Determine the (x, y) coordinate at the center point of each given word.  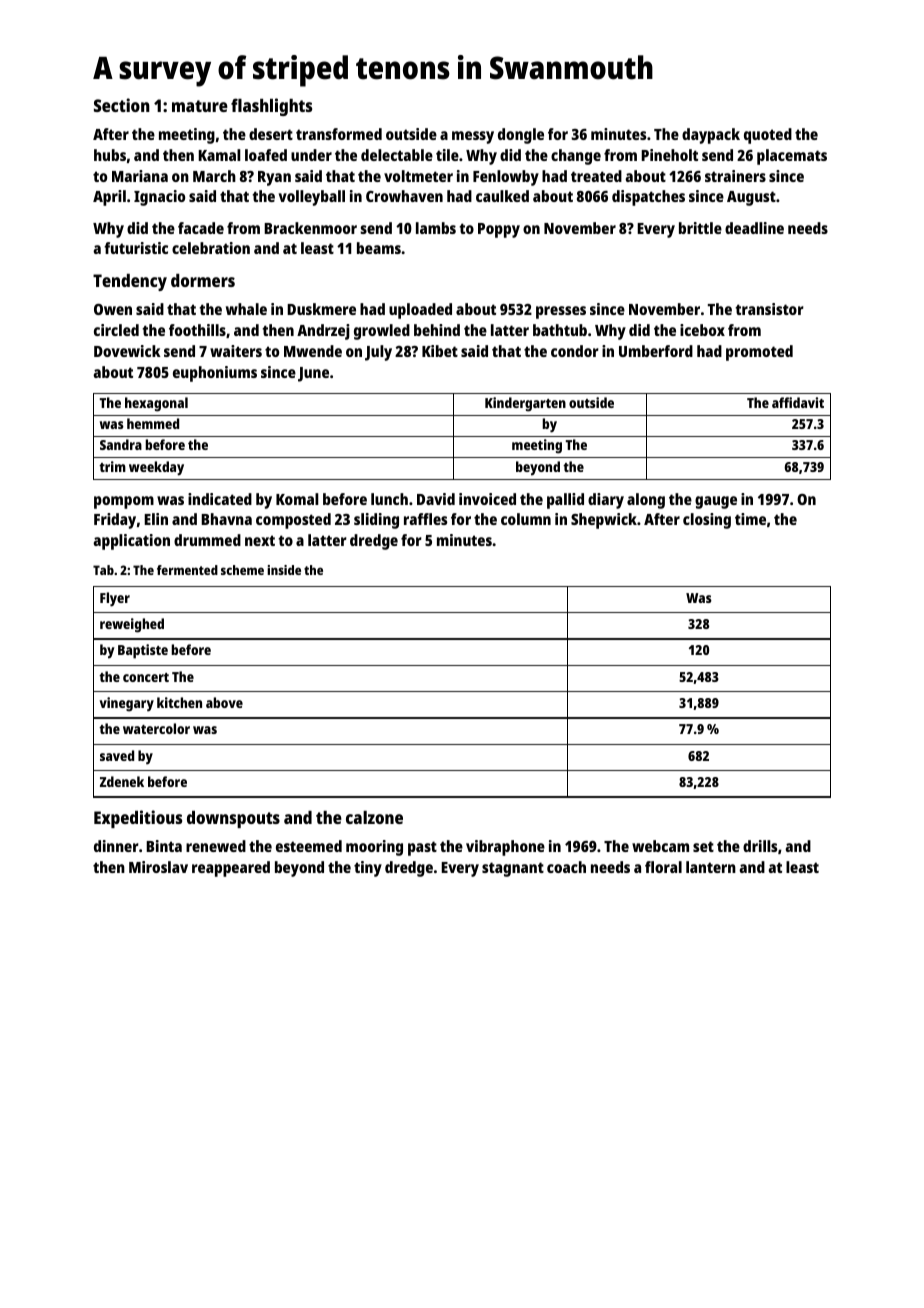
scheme (242, 570)
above (224, 702)
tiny (368, 869)
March (214, 176)
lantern (711, 867)
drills (760, 846)
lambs (436, 228)
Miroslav (158, 867)
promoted (759, 353)
